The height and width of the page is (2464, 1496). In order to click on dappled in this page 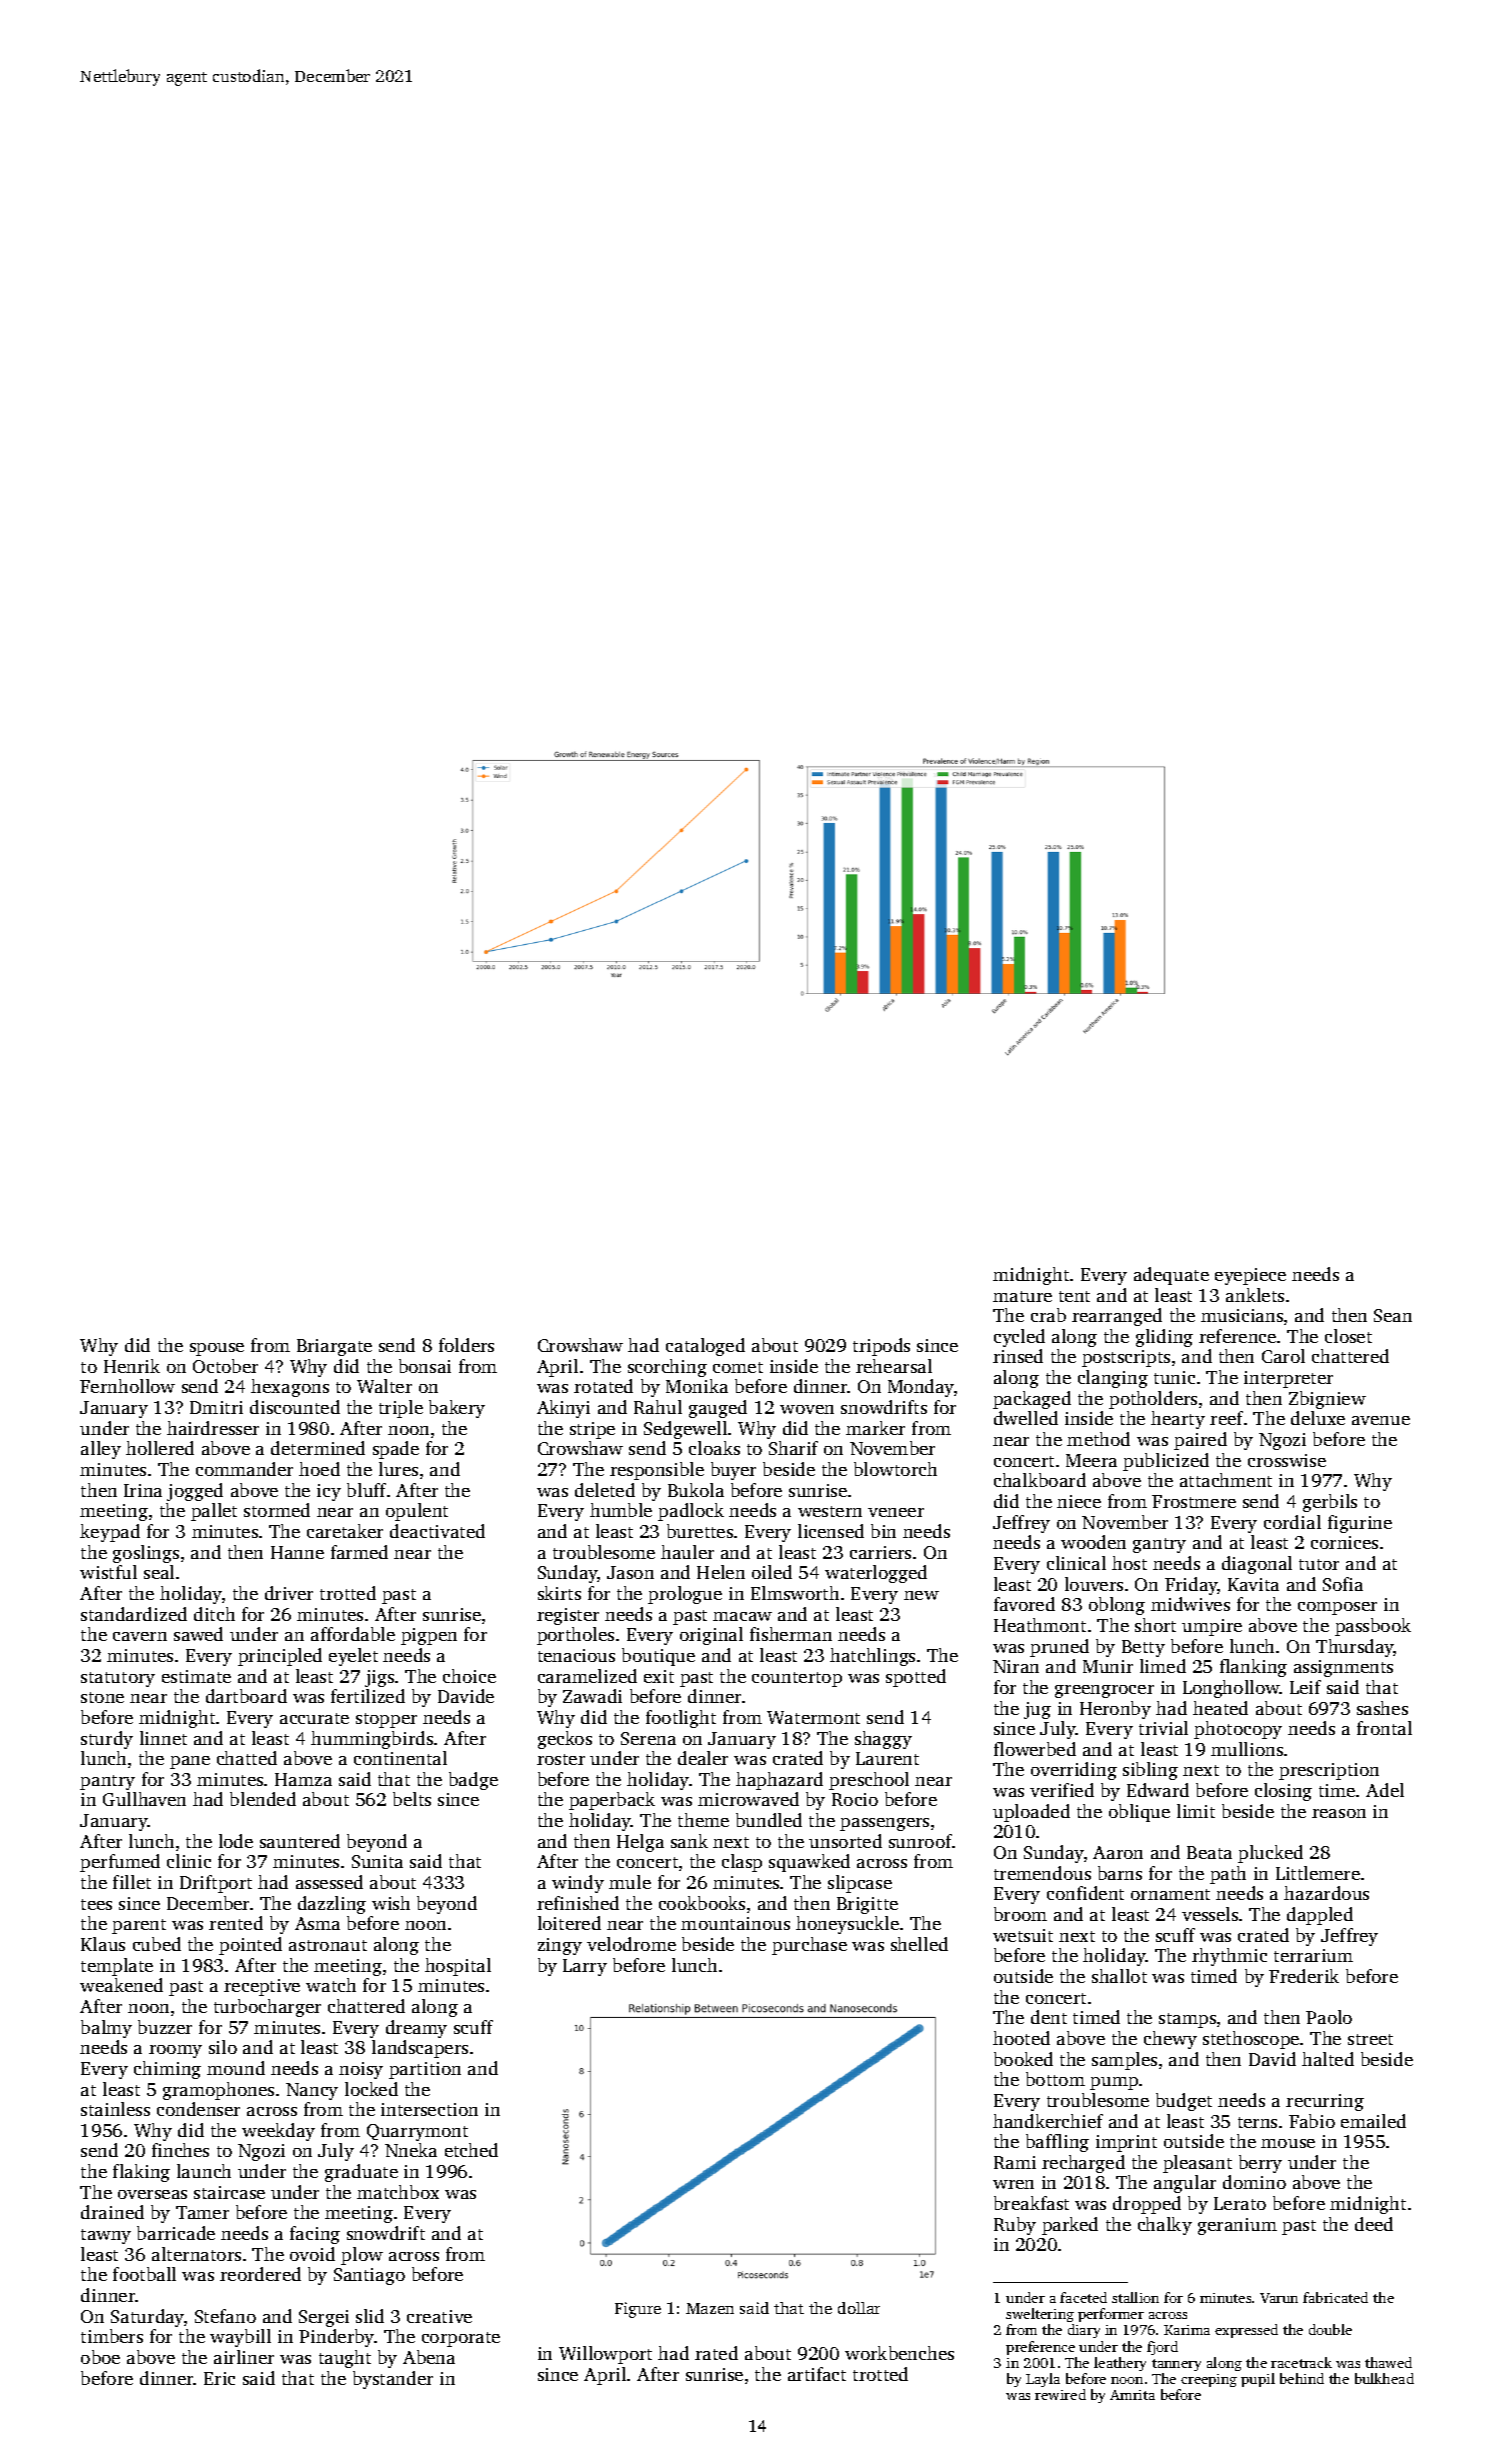, I will do `click(1320, 1916)`.
